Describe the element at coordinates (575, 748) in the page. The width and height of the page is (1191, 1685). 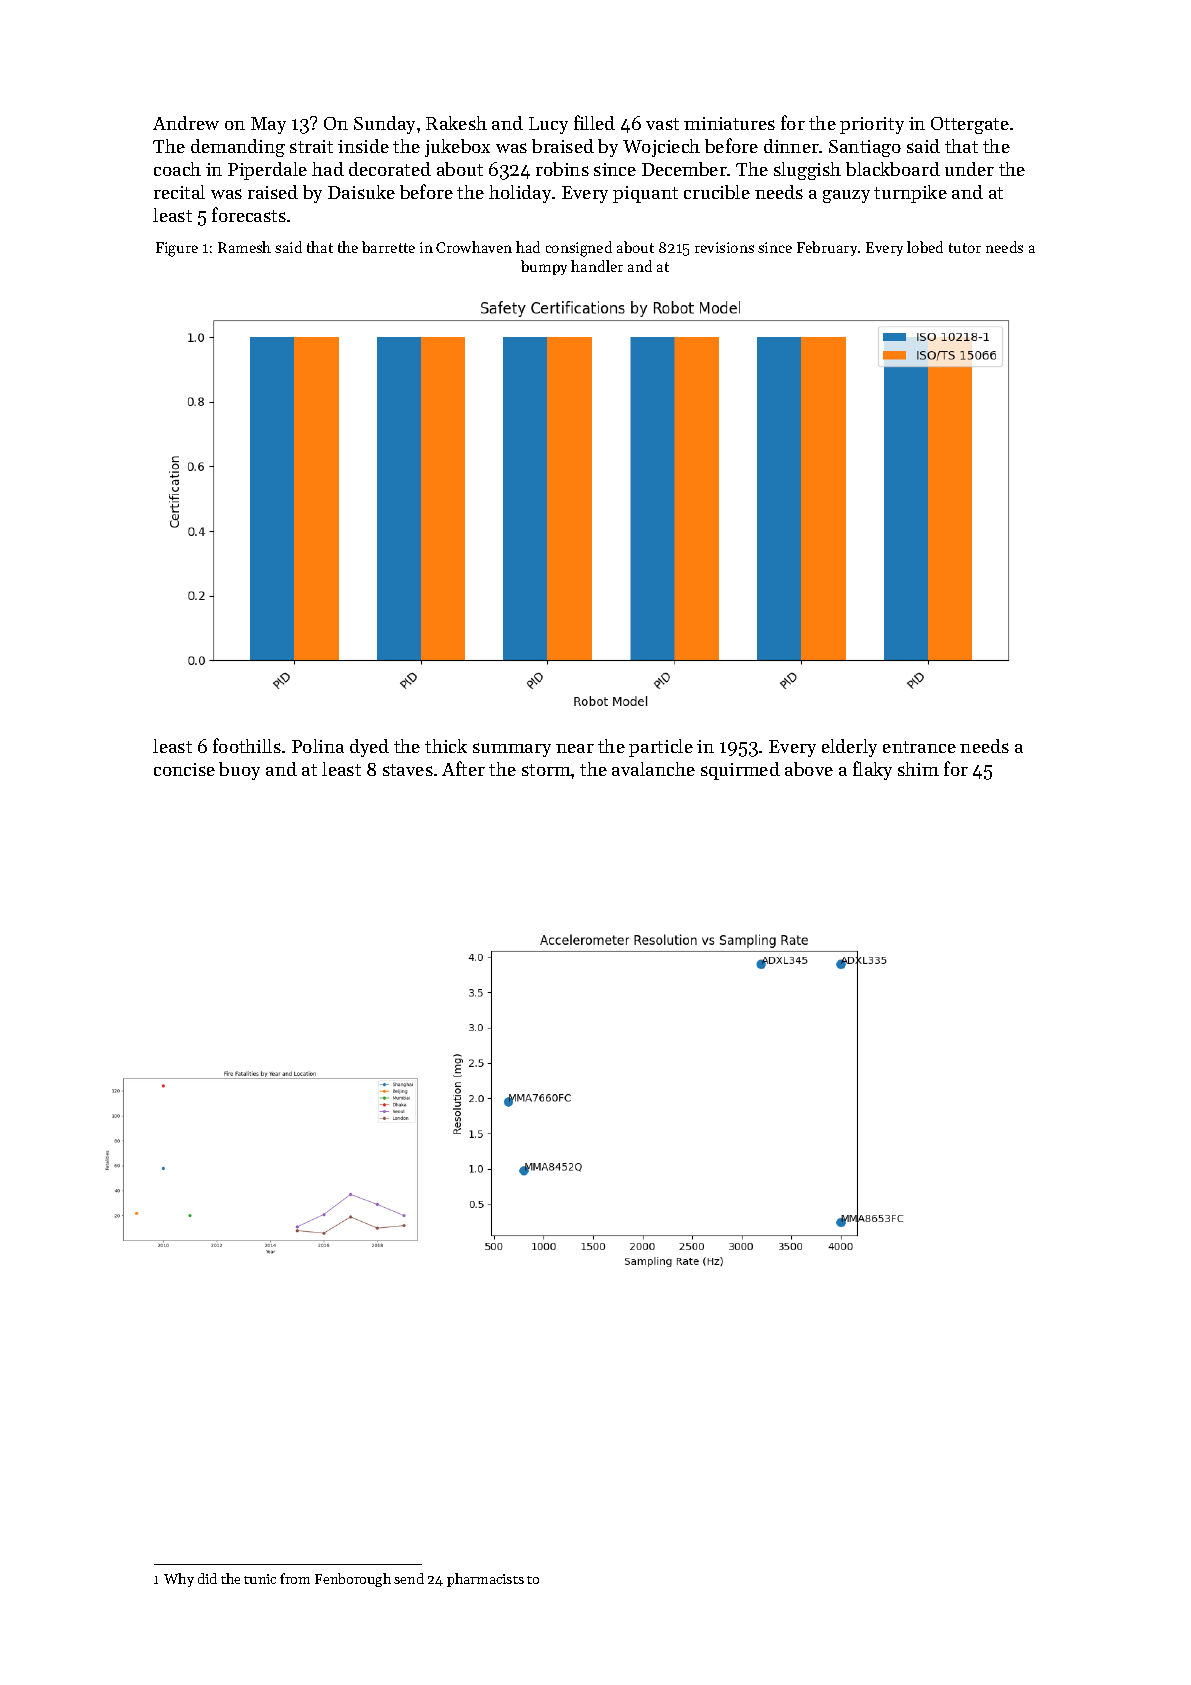
I see `near` at that location.
